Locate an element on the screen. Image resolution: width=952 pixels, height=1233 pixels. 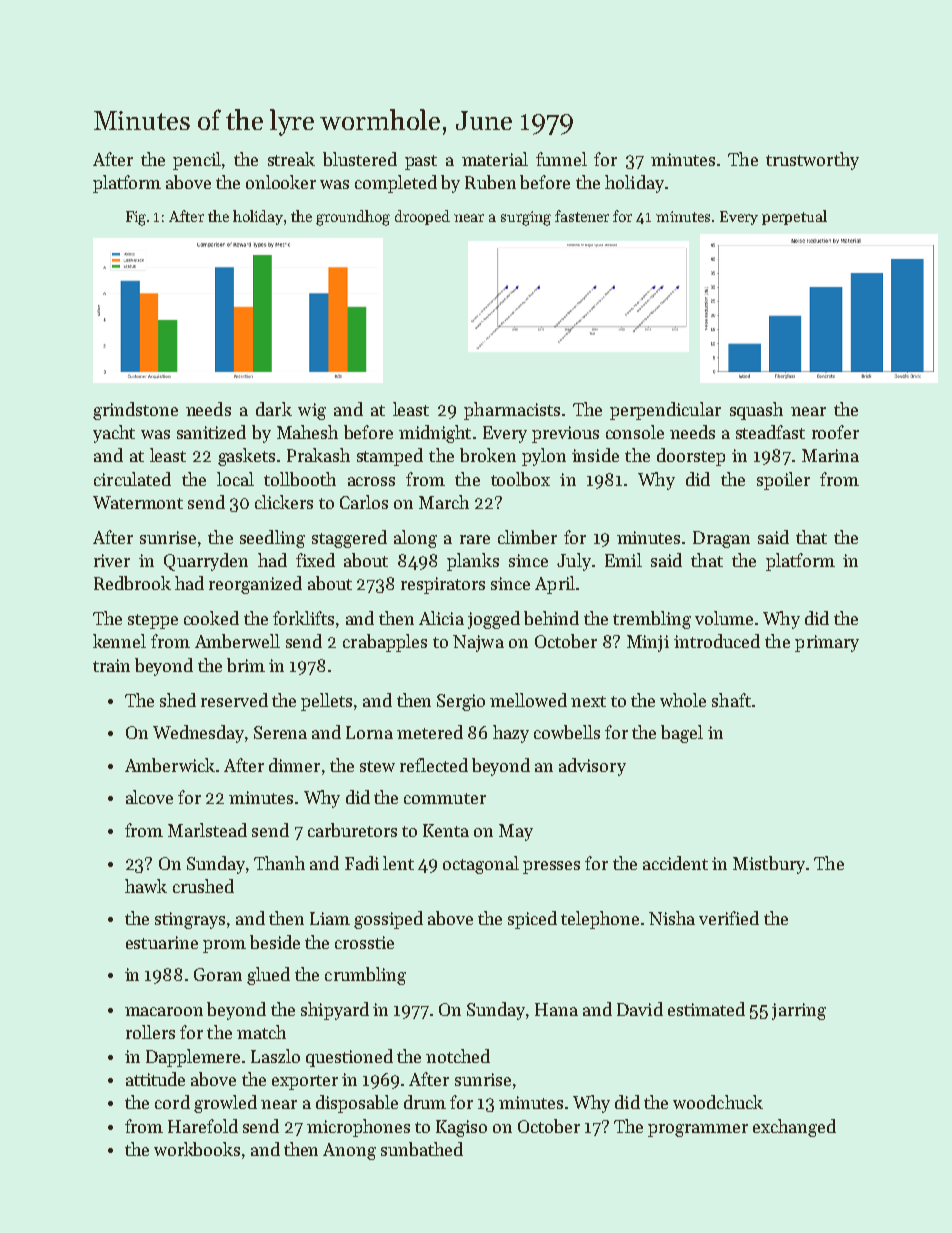
pharmacists is located at coordinates (512, 411).
